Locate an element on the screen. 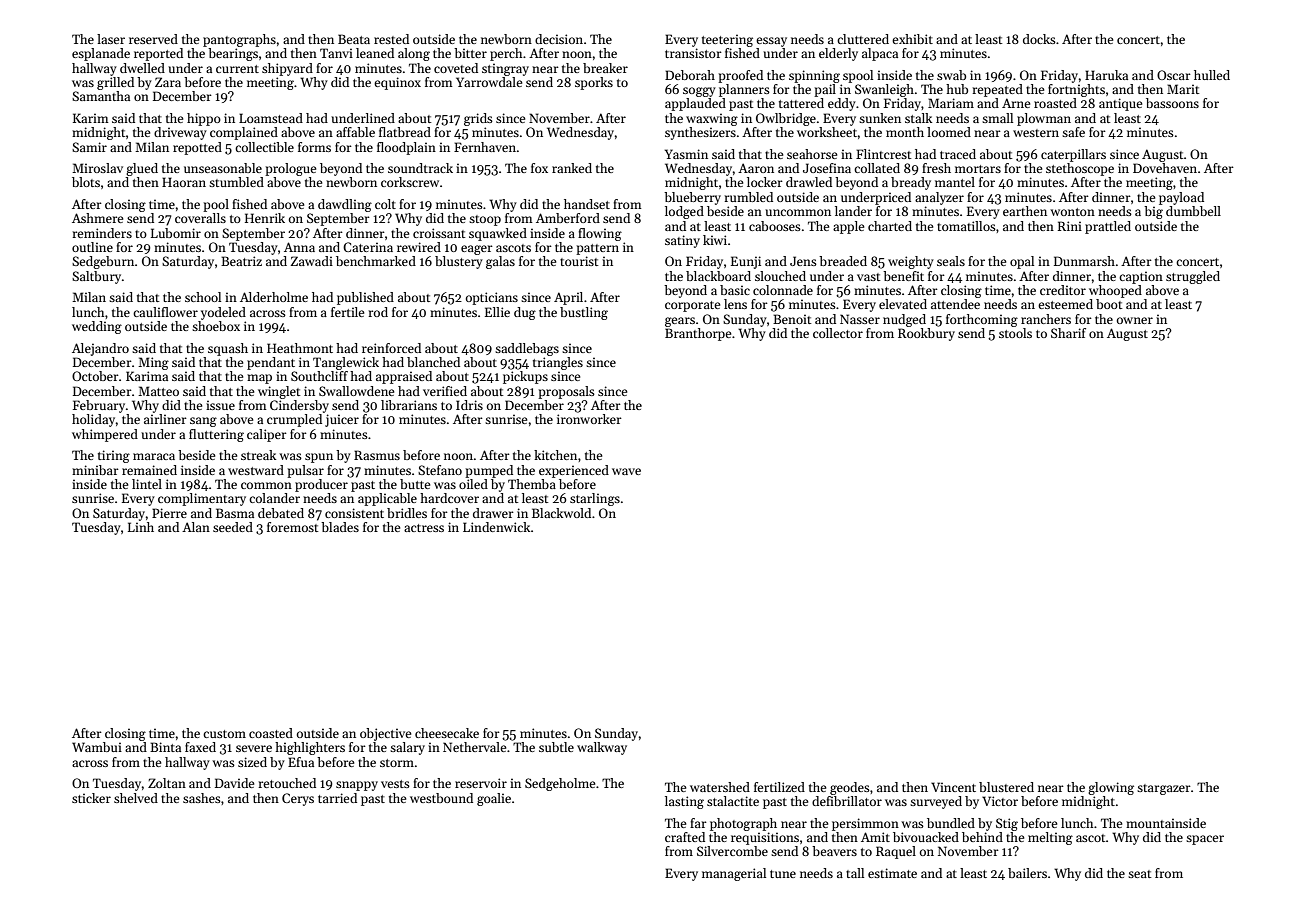  kitchen is located at coordinates (555, 455).
